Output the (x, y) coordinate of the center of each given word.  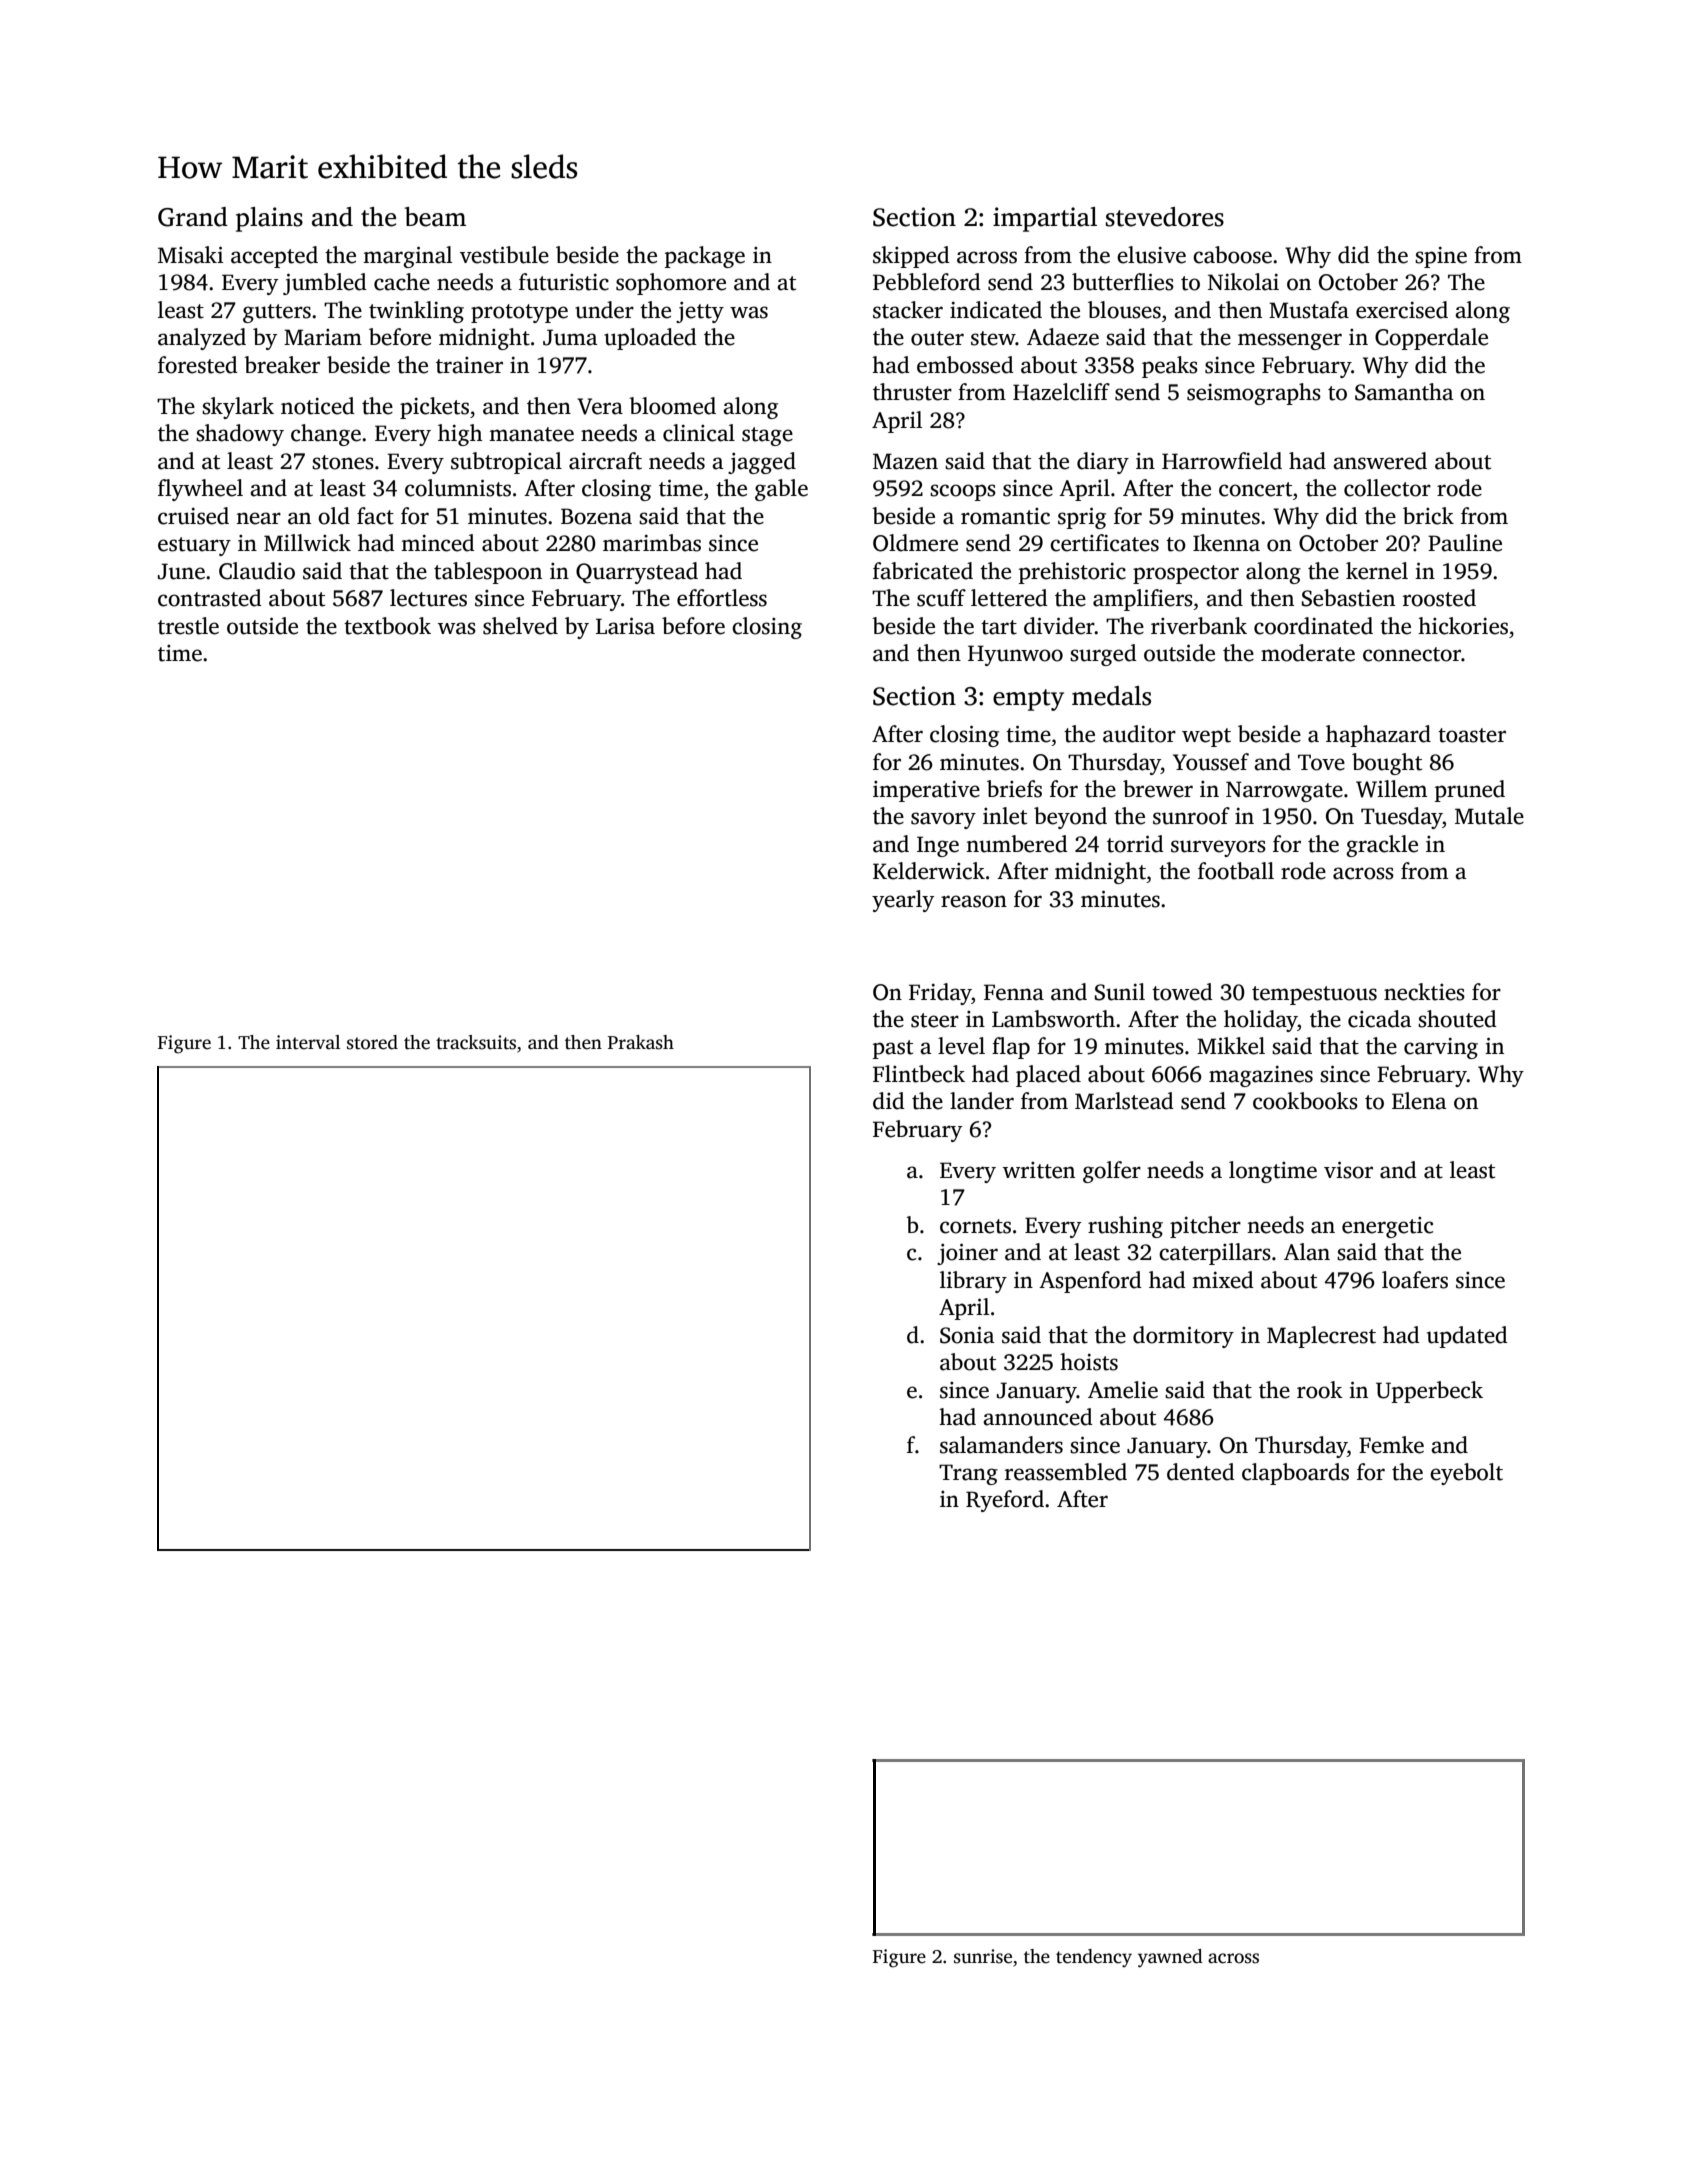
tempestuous (1314, 995)
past (892, 1049)
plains (269, 219)
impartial (1045, 219)
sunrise (983, 1956)
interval (308, 1042)
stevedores (1165, 217)
